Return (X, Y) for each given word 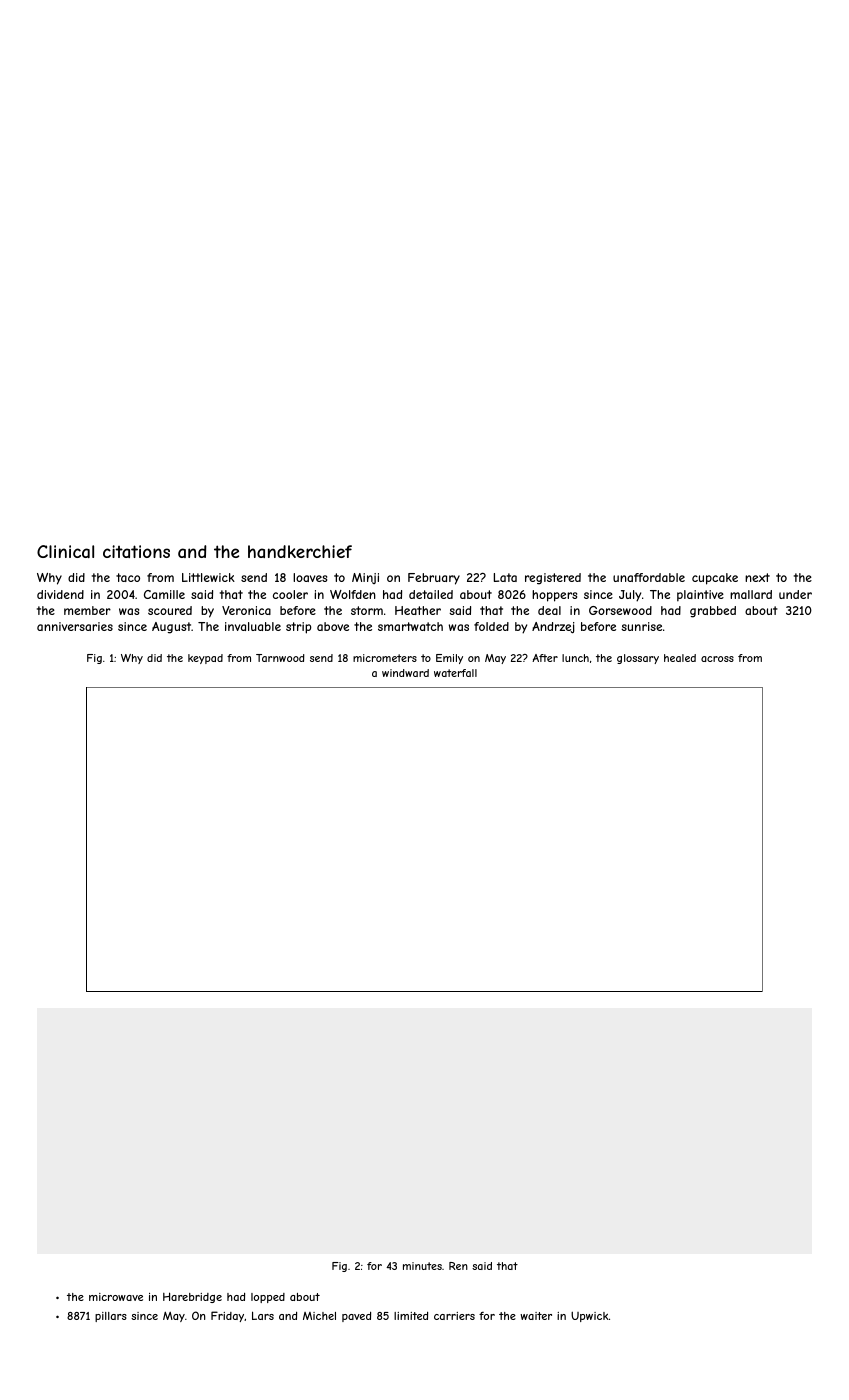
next (757, 577)
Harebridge (192, 1297)
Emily (449, 659)
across (717, 659)
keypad (205, 659)
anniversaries (75, 626)
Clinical (65, 551)
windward (405, 673)
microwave (116, 1297)
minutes (422, 1266)
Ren (458, 1266)
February (434, 579)
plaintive (700, 596)
